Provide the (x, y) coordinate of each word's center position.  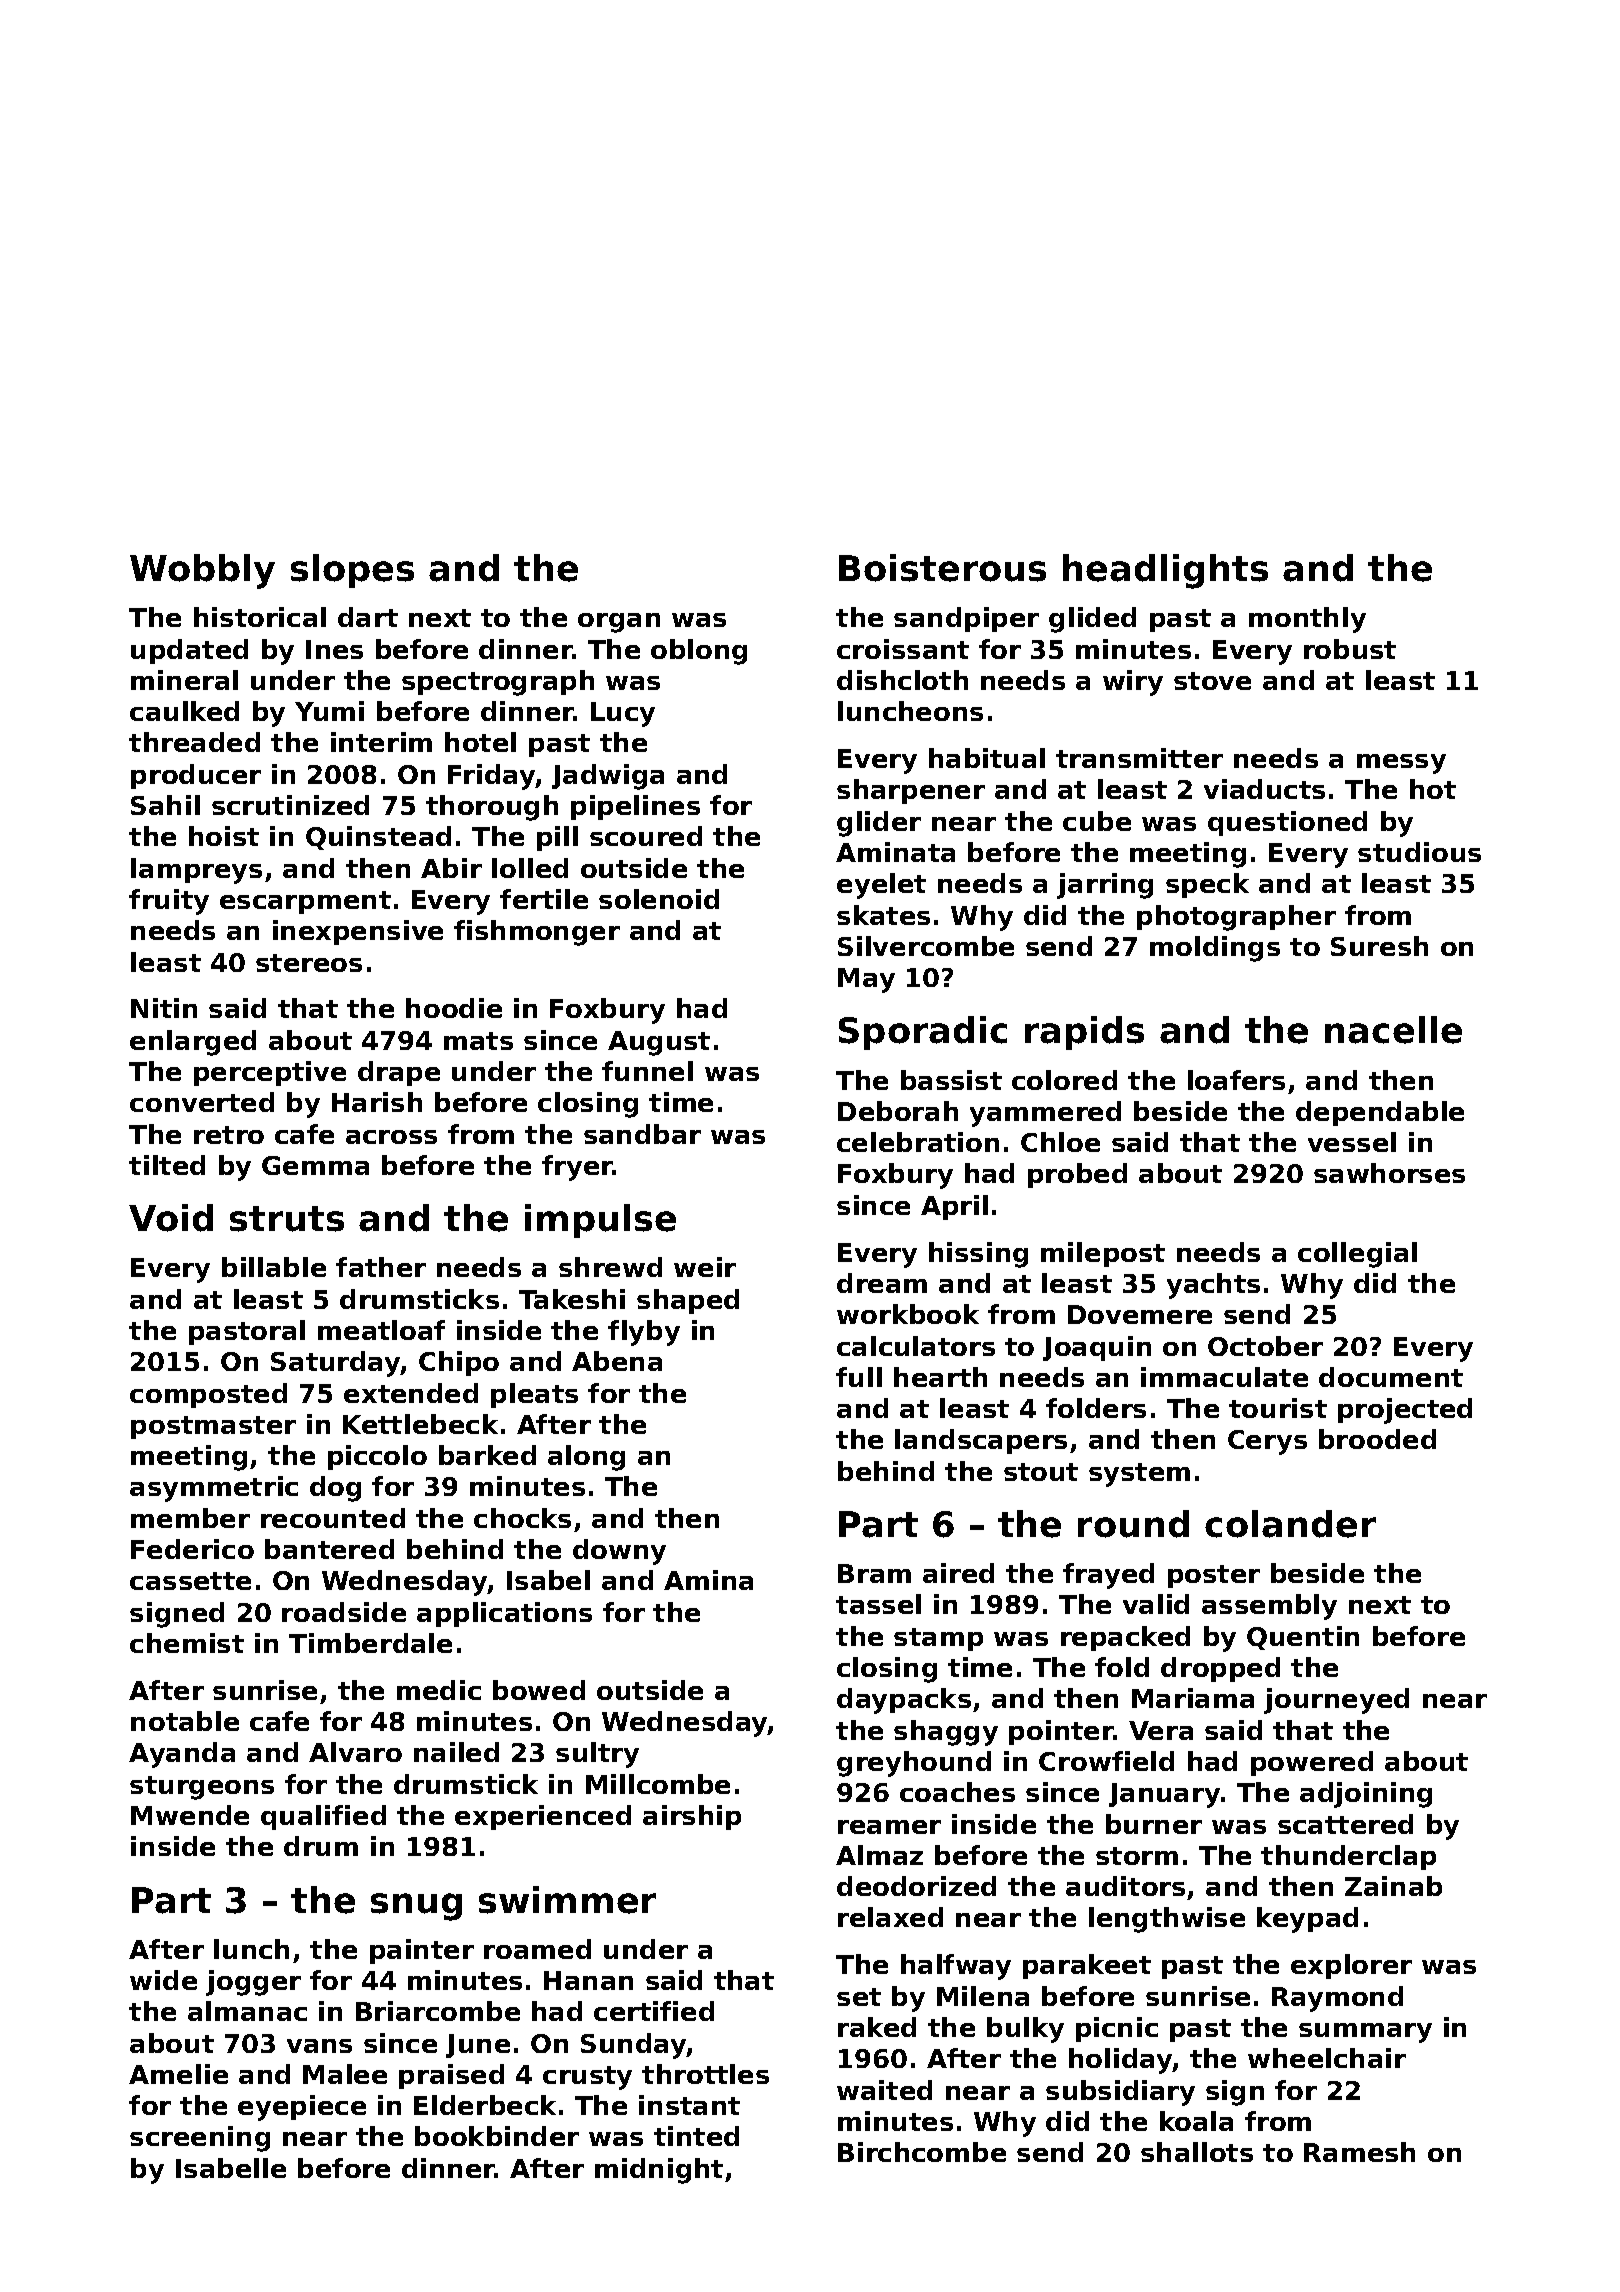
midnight (659, 2171)
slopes (352, 571)
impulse (600, 1221)
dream (882, 1283)
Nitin (164, 1008)
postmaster (213, 1427)
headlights (1165, 571)
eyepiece (302, 2108)
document (1391, 1377)
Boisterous (942, 568)
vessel (1352, 1142)
